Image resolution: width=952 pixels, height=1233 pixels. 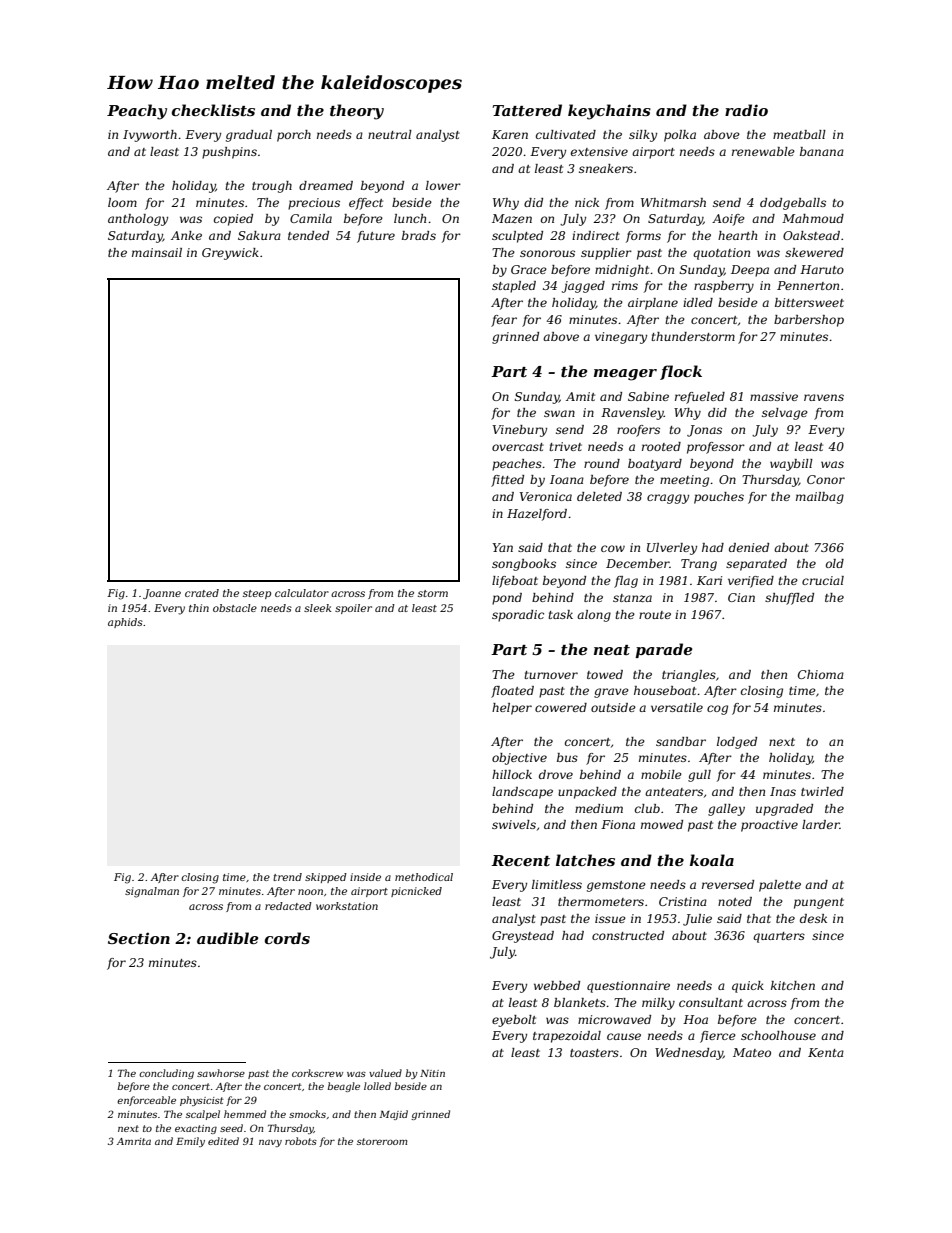 I want to click on larder, so click(x=821, y=824).
